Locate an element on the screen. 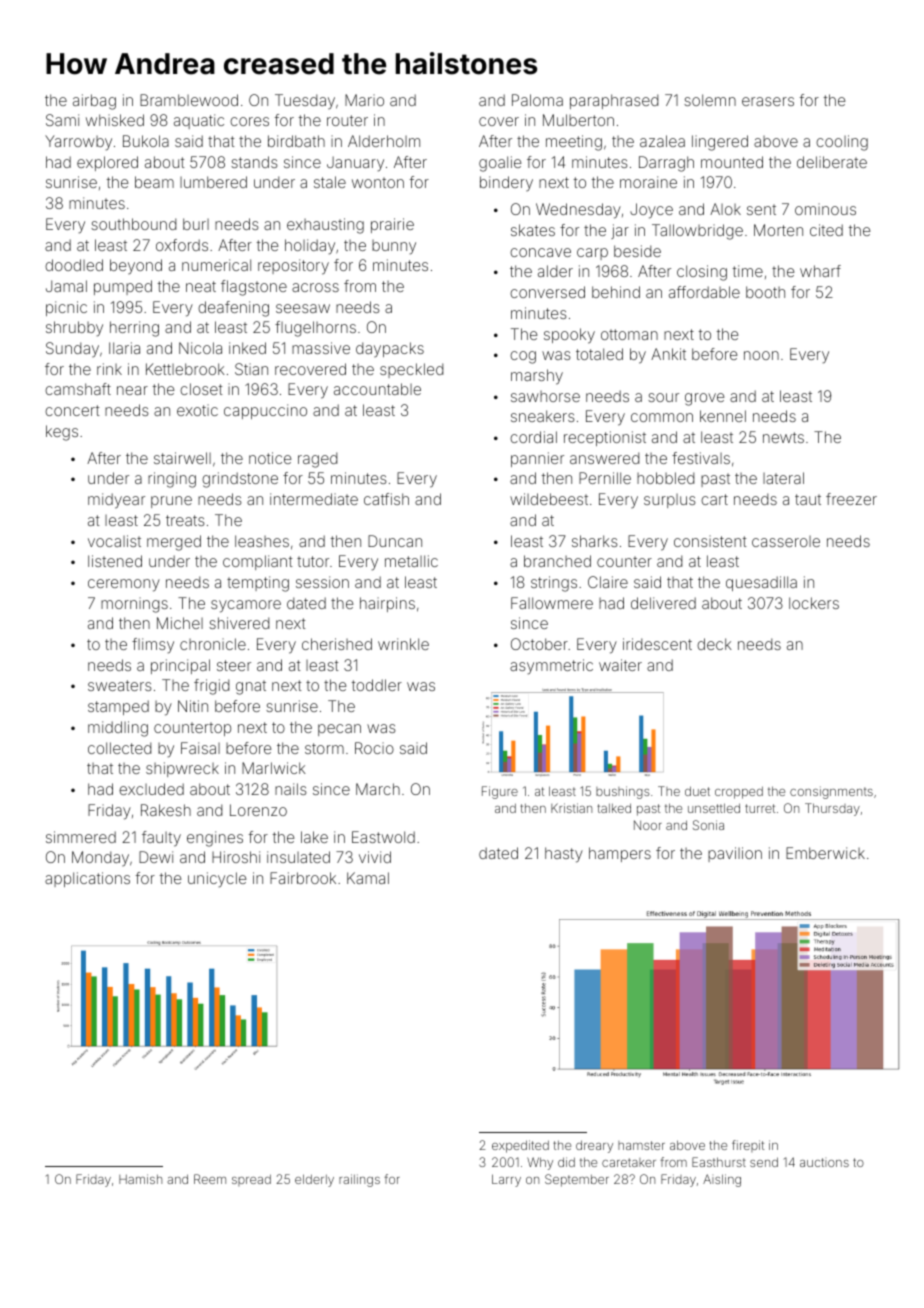 This screenshot has height=1308, width=924. Morten is located at coordinates (778, 230).
